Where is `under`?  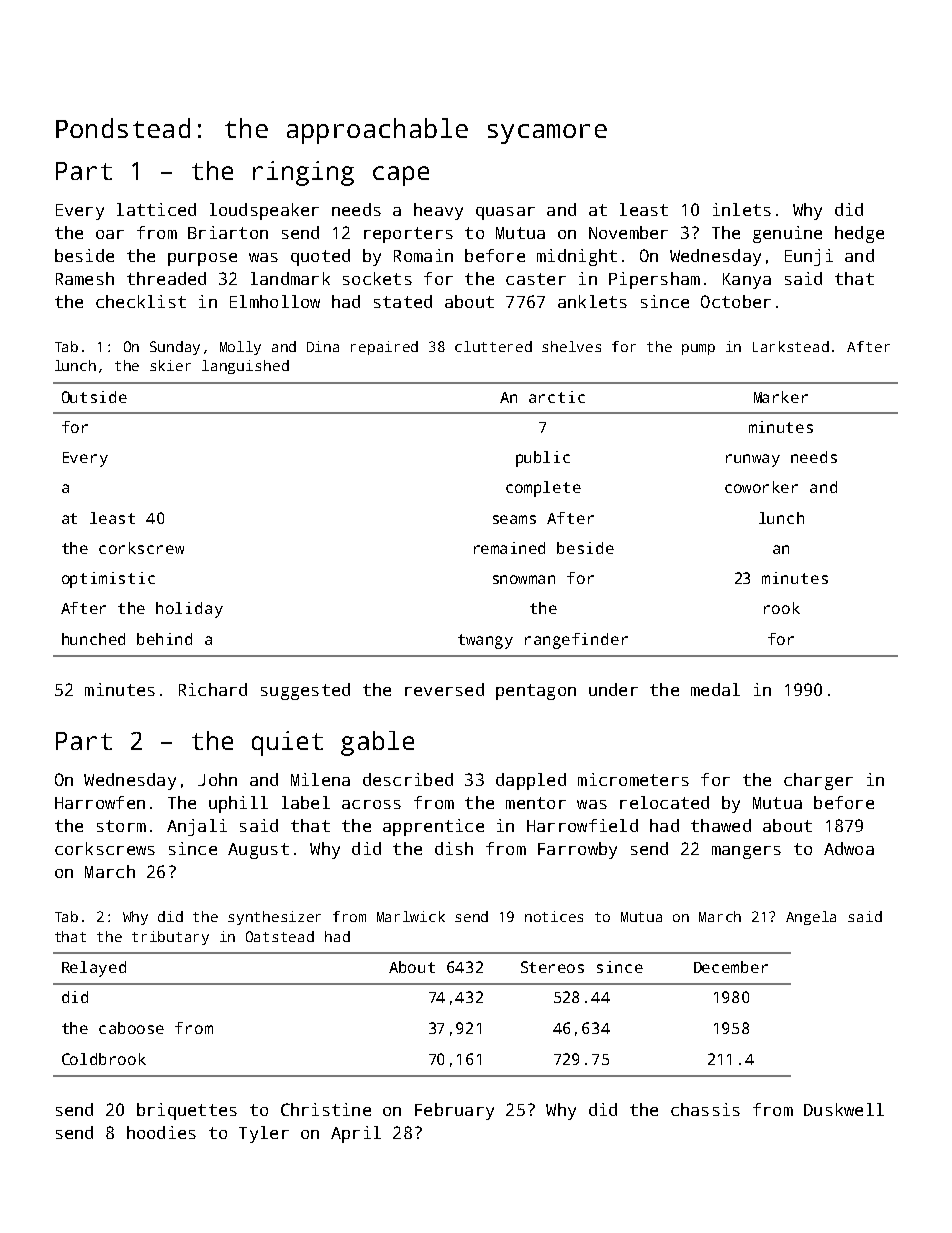 under is located at coordinates (613, 689).
